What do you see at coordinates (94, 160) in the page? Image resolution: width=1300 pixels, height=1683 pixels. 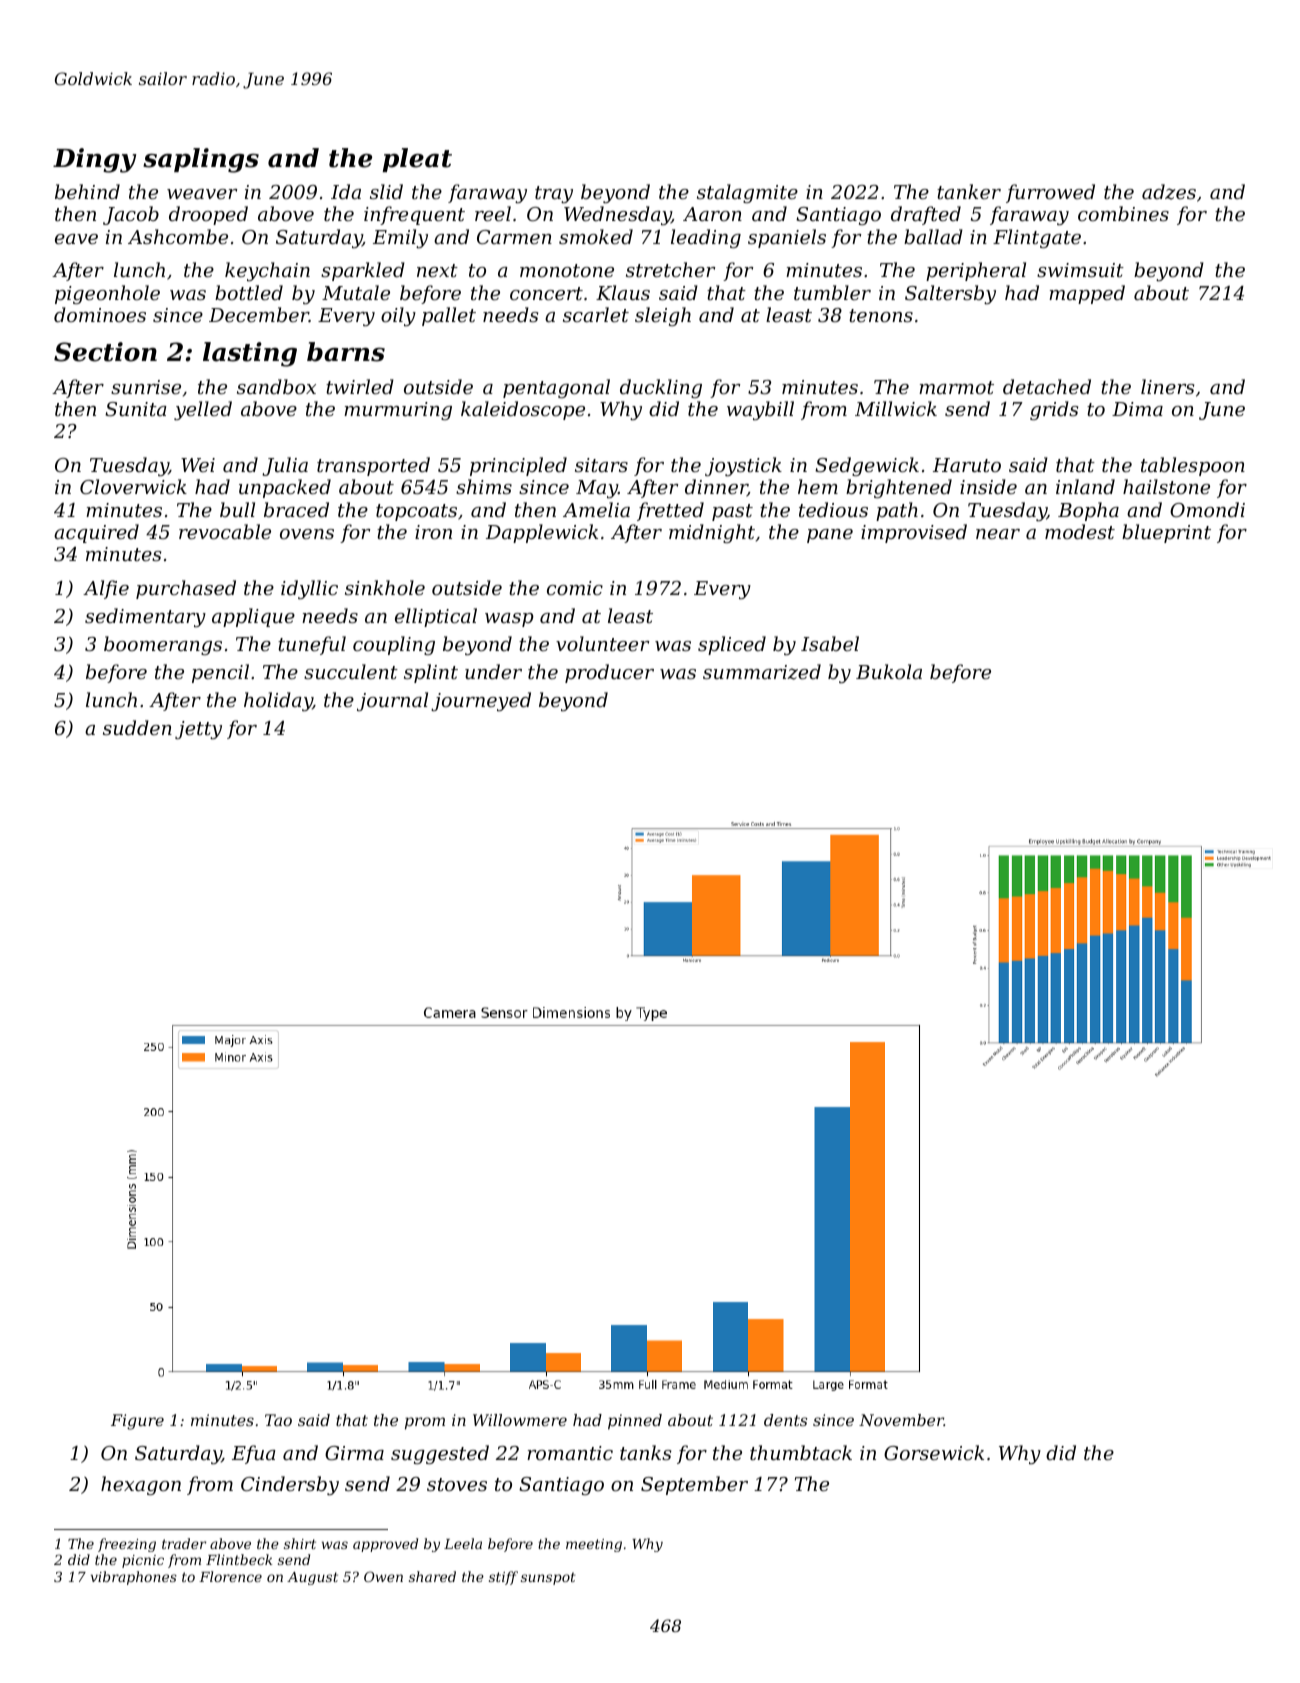 I see `Dingy` at bounding box center [94, 160].
